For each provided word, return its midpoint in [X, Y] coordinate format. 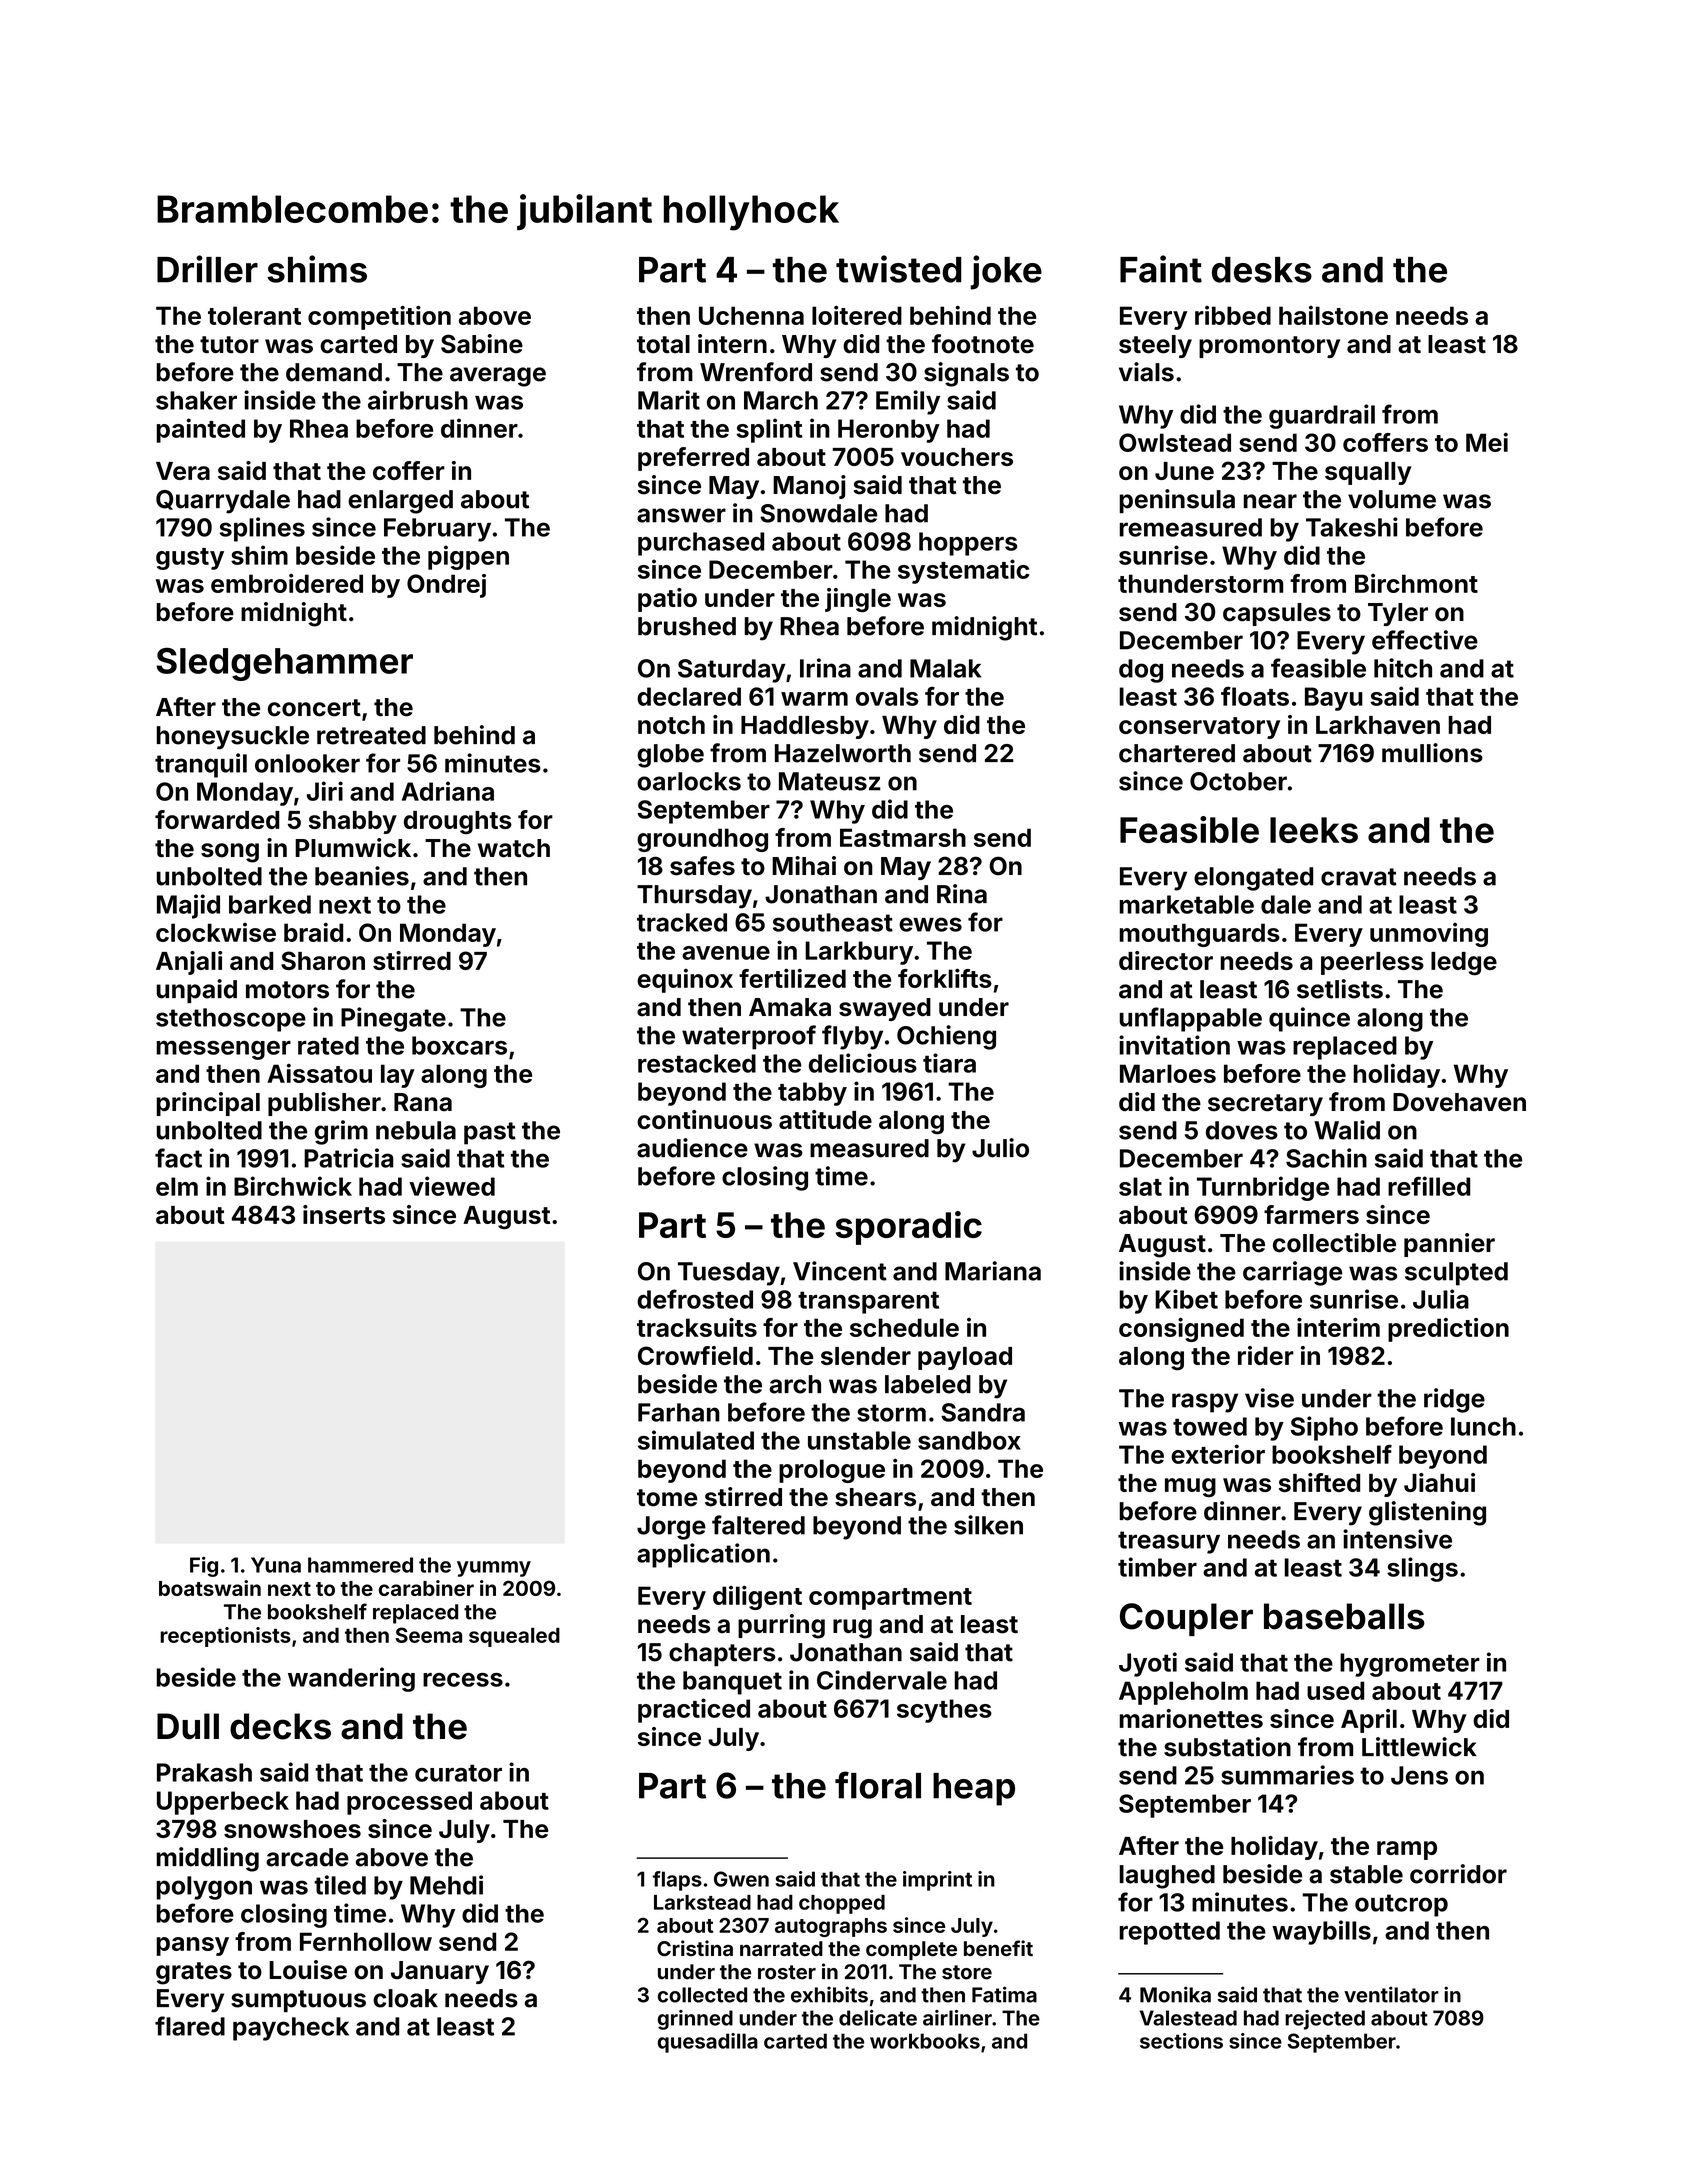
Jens [1419, 1775]
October [1238, 781]
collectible [1334, 1243]
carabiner [426, 1588]
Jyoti [1148, 1664]
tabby [812, 1094]
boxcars [459, 1045]
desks [1262, 270]
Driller [207, 269]
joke [1006, 272]
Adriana [448, 791]
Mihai [804, 866]
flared [190, 2026]
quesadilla [708, 2043]
